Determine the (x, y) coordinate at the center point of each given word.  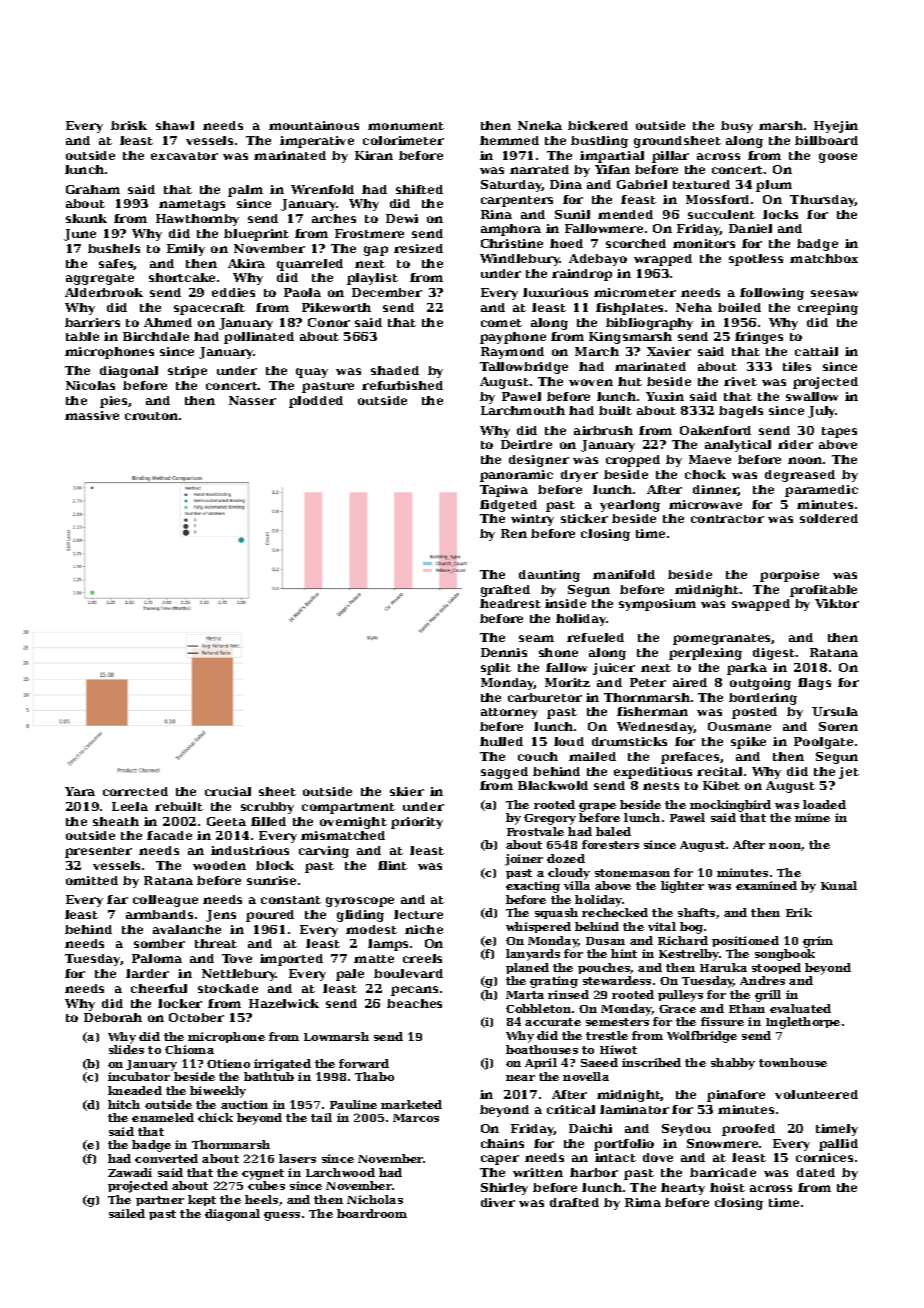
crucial (228, 791)
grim (818, 942)
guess (282, 1216)
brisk (129, 125)
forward (364, 1063)
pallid (838, 1145)
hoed (566, 243)
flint (392, 865)
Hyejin (836, 127)
